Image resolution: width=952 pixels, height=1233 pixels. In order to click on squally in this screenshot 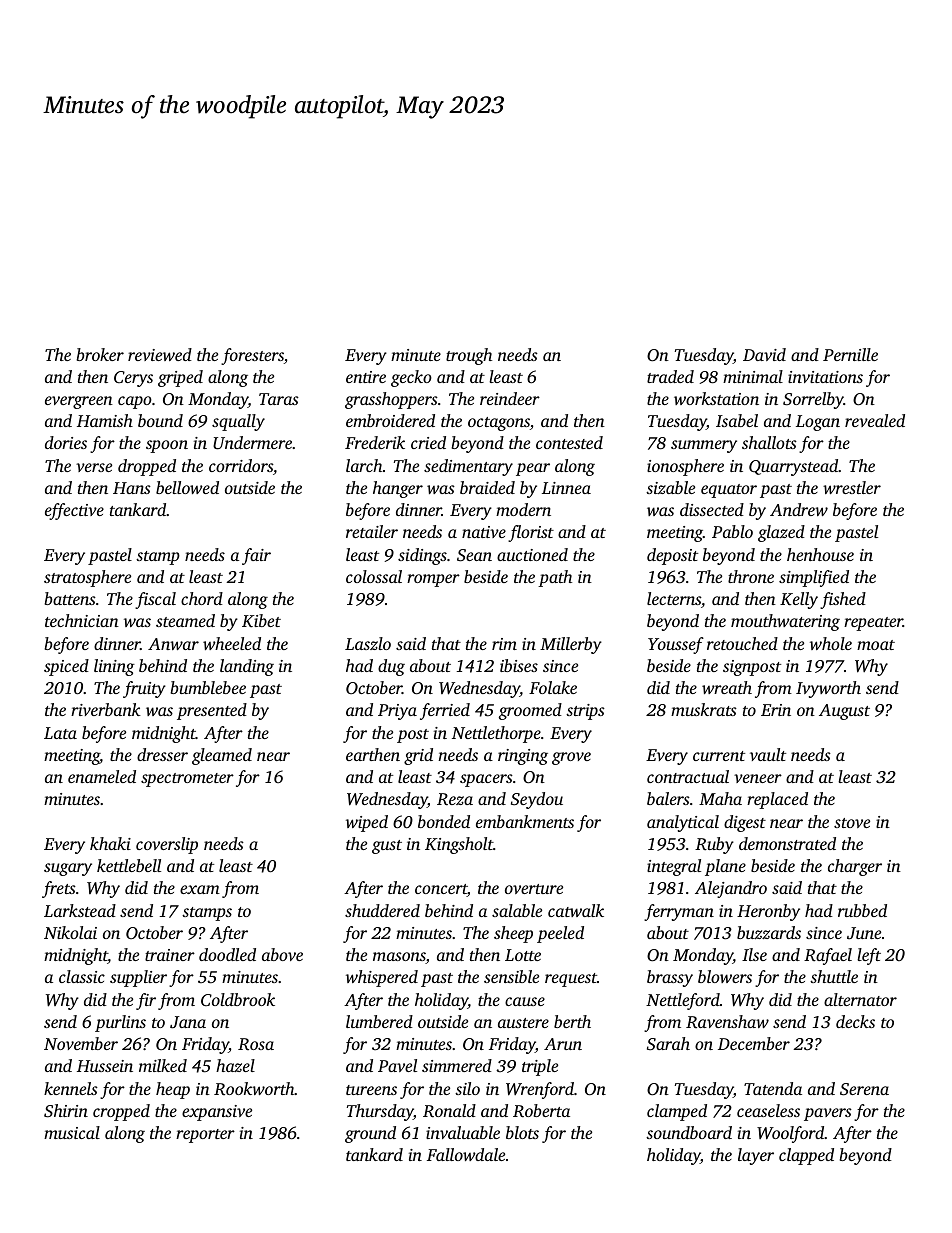, I will do `click(238, 422)`.
